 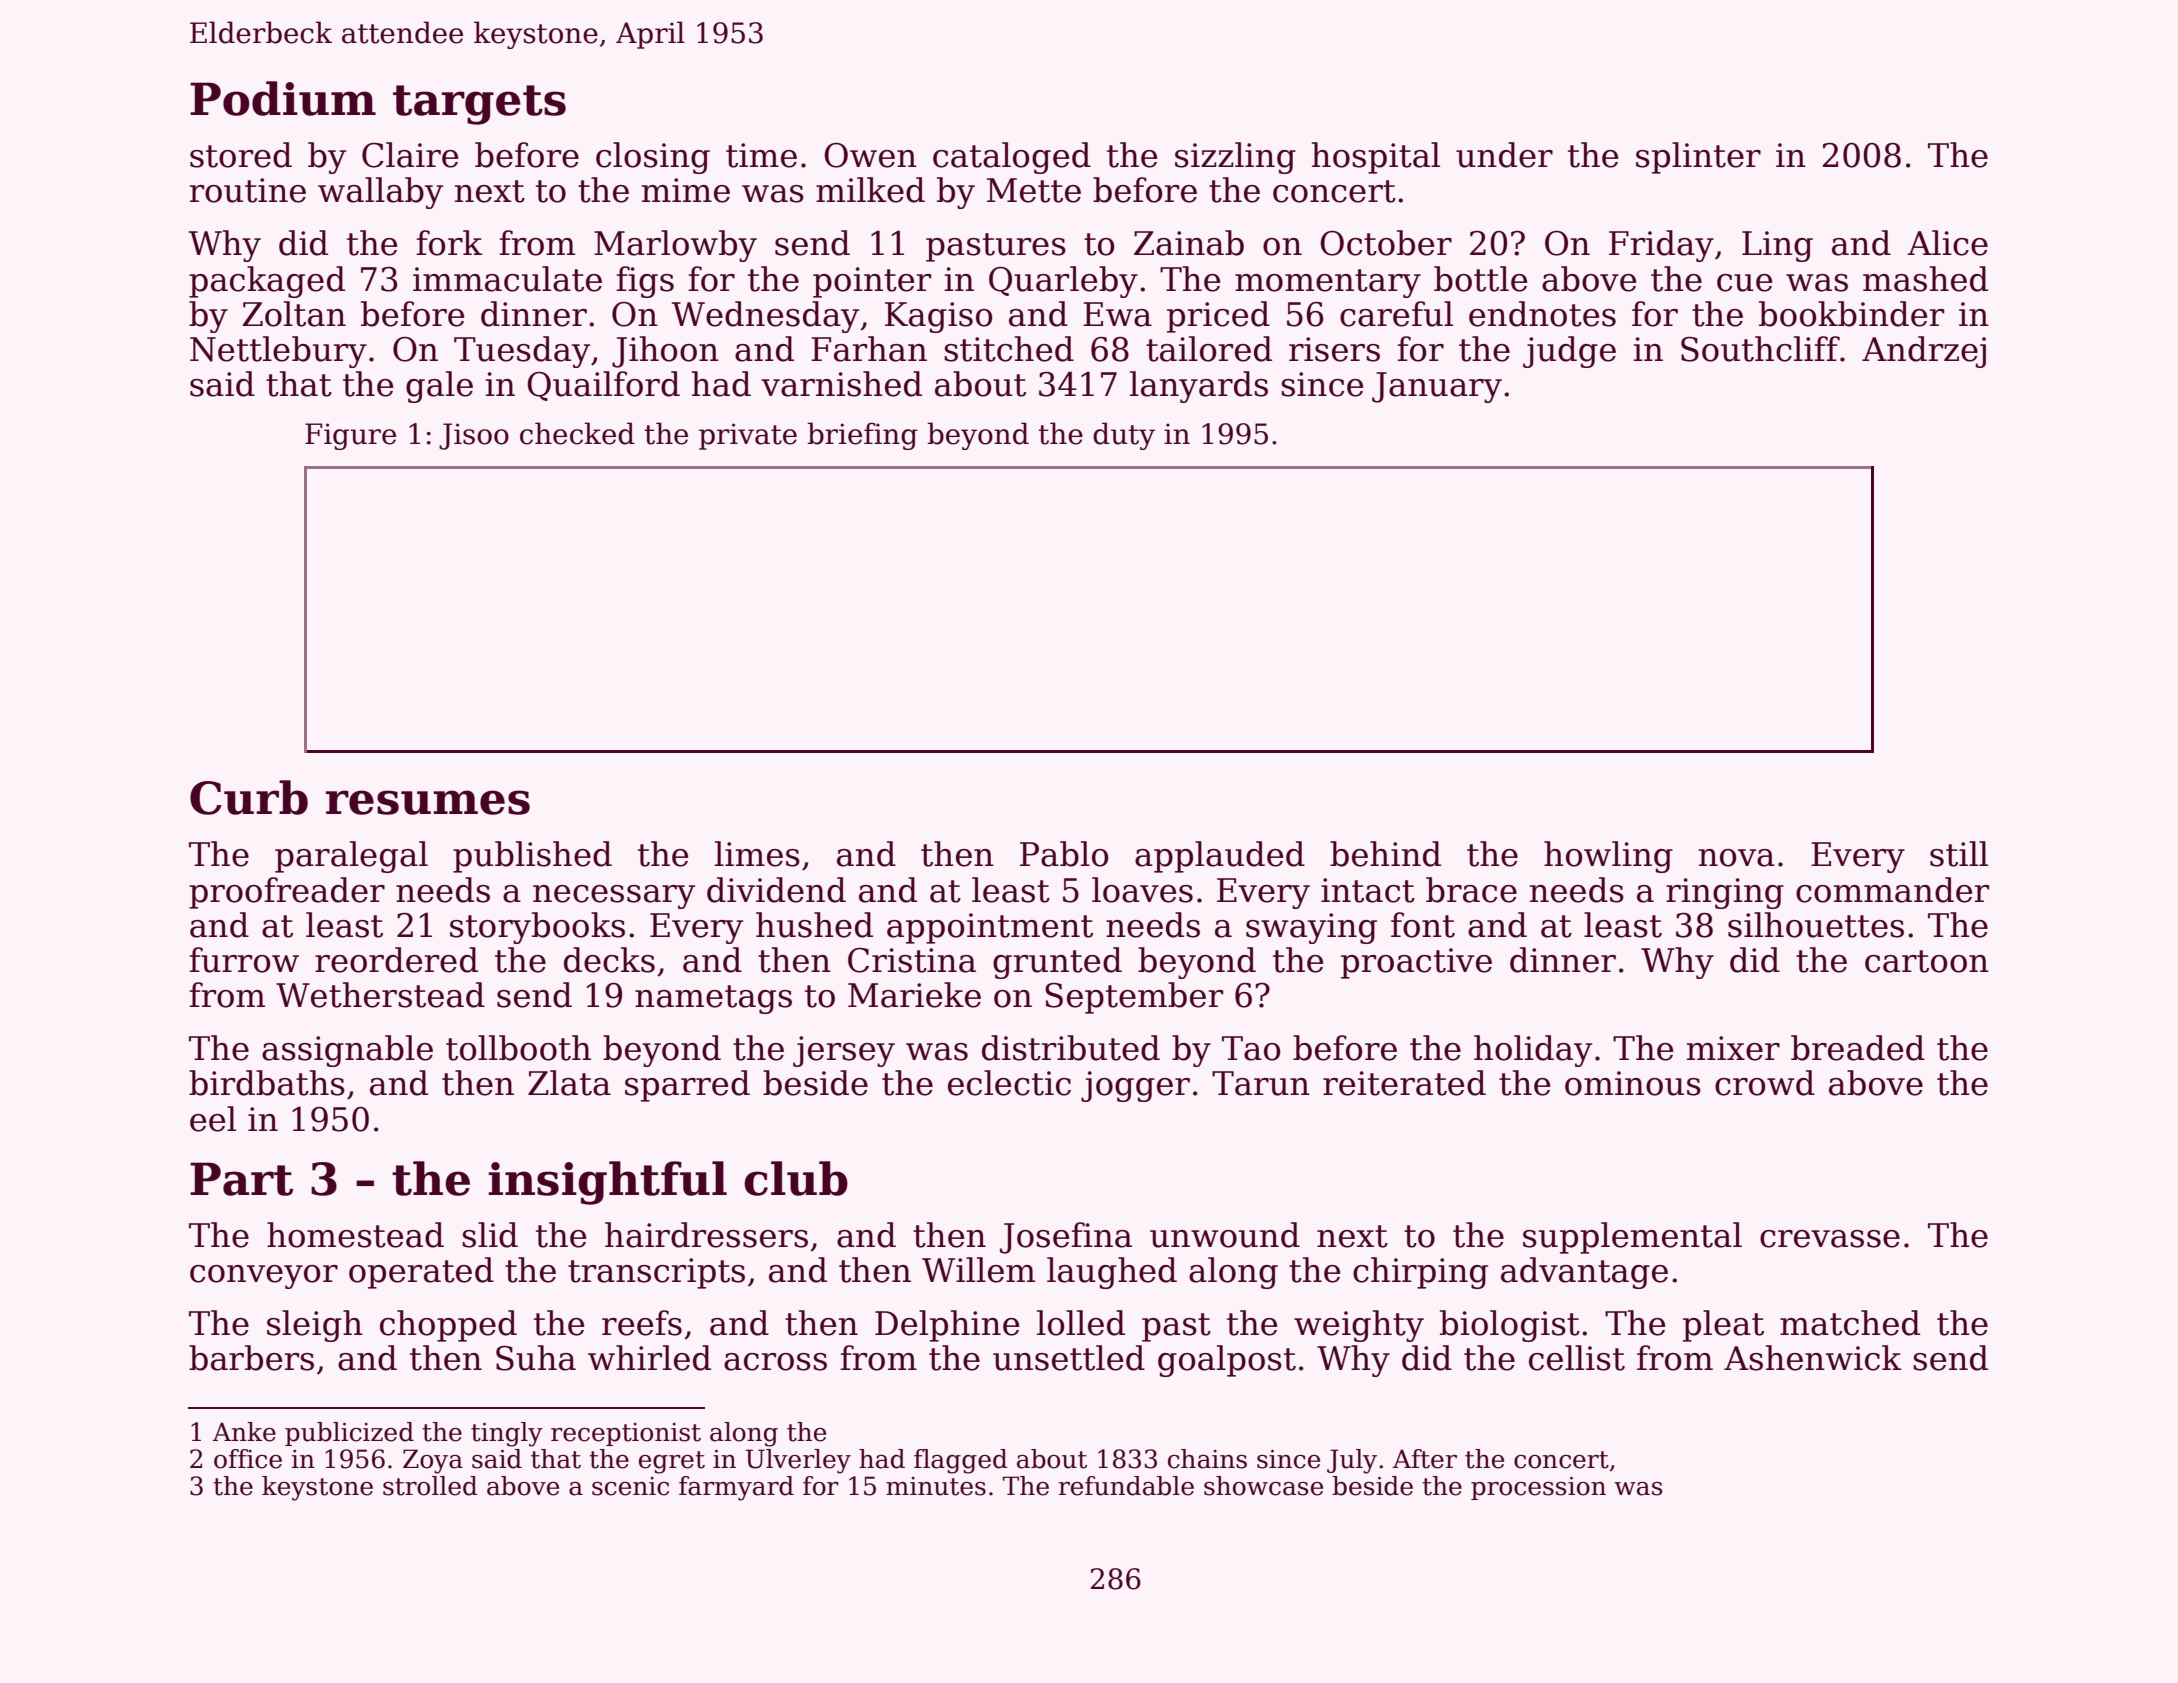 What do you see at coordinates (264, 1277) in the screenshot?
I see `conveyor` at bounding box center [264, 1277].
